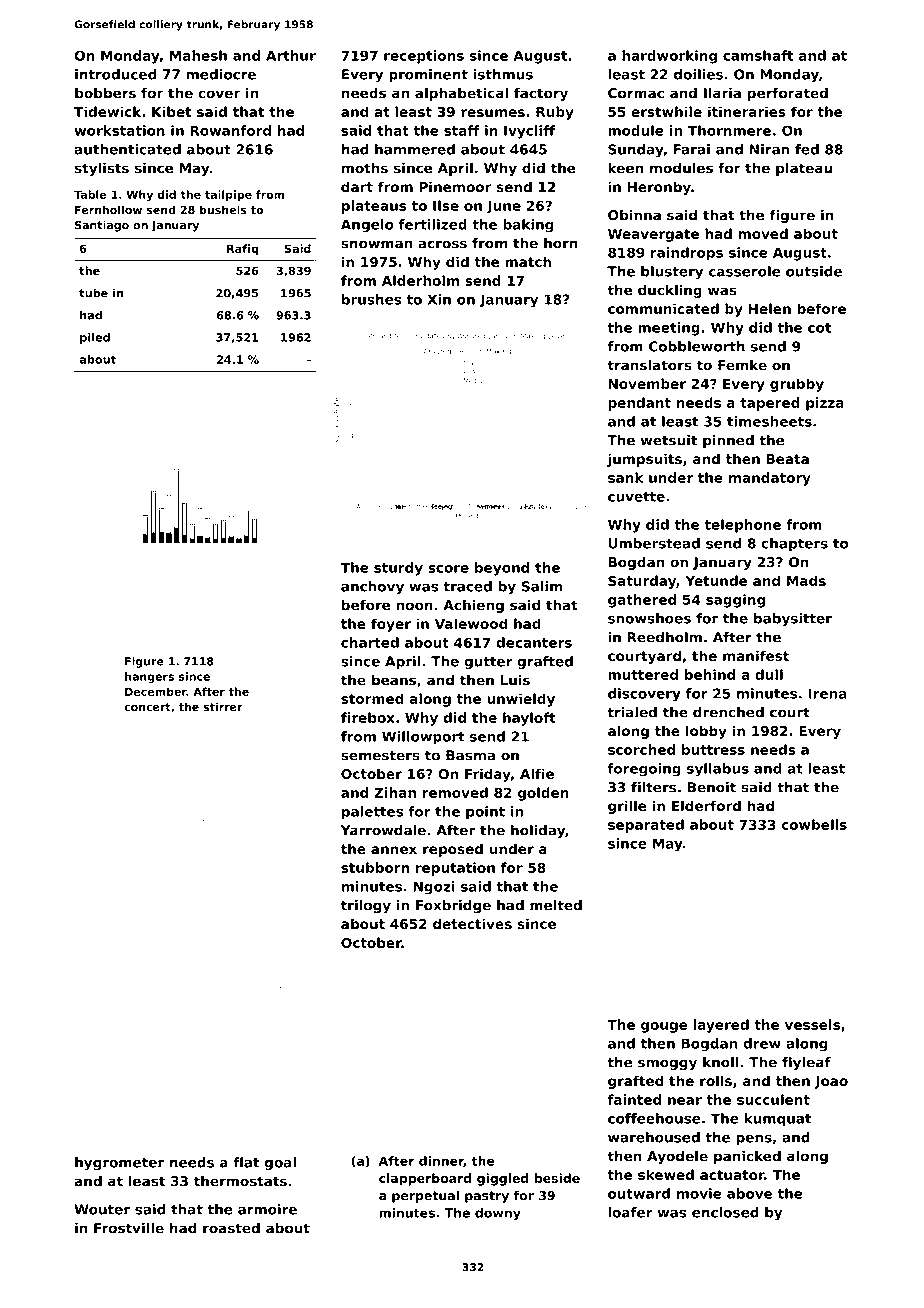  Describe the element at coordinates (95, 338) in the screenshot. I see `piled` at that location.
